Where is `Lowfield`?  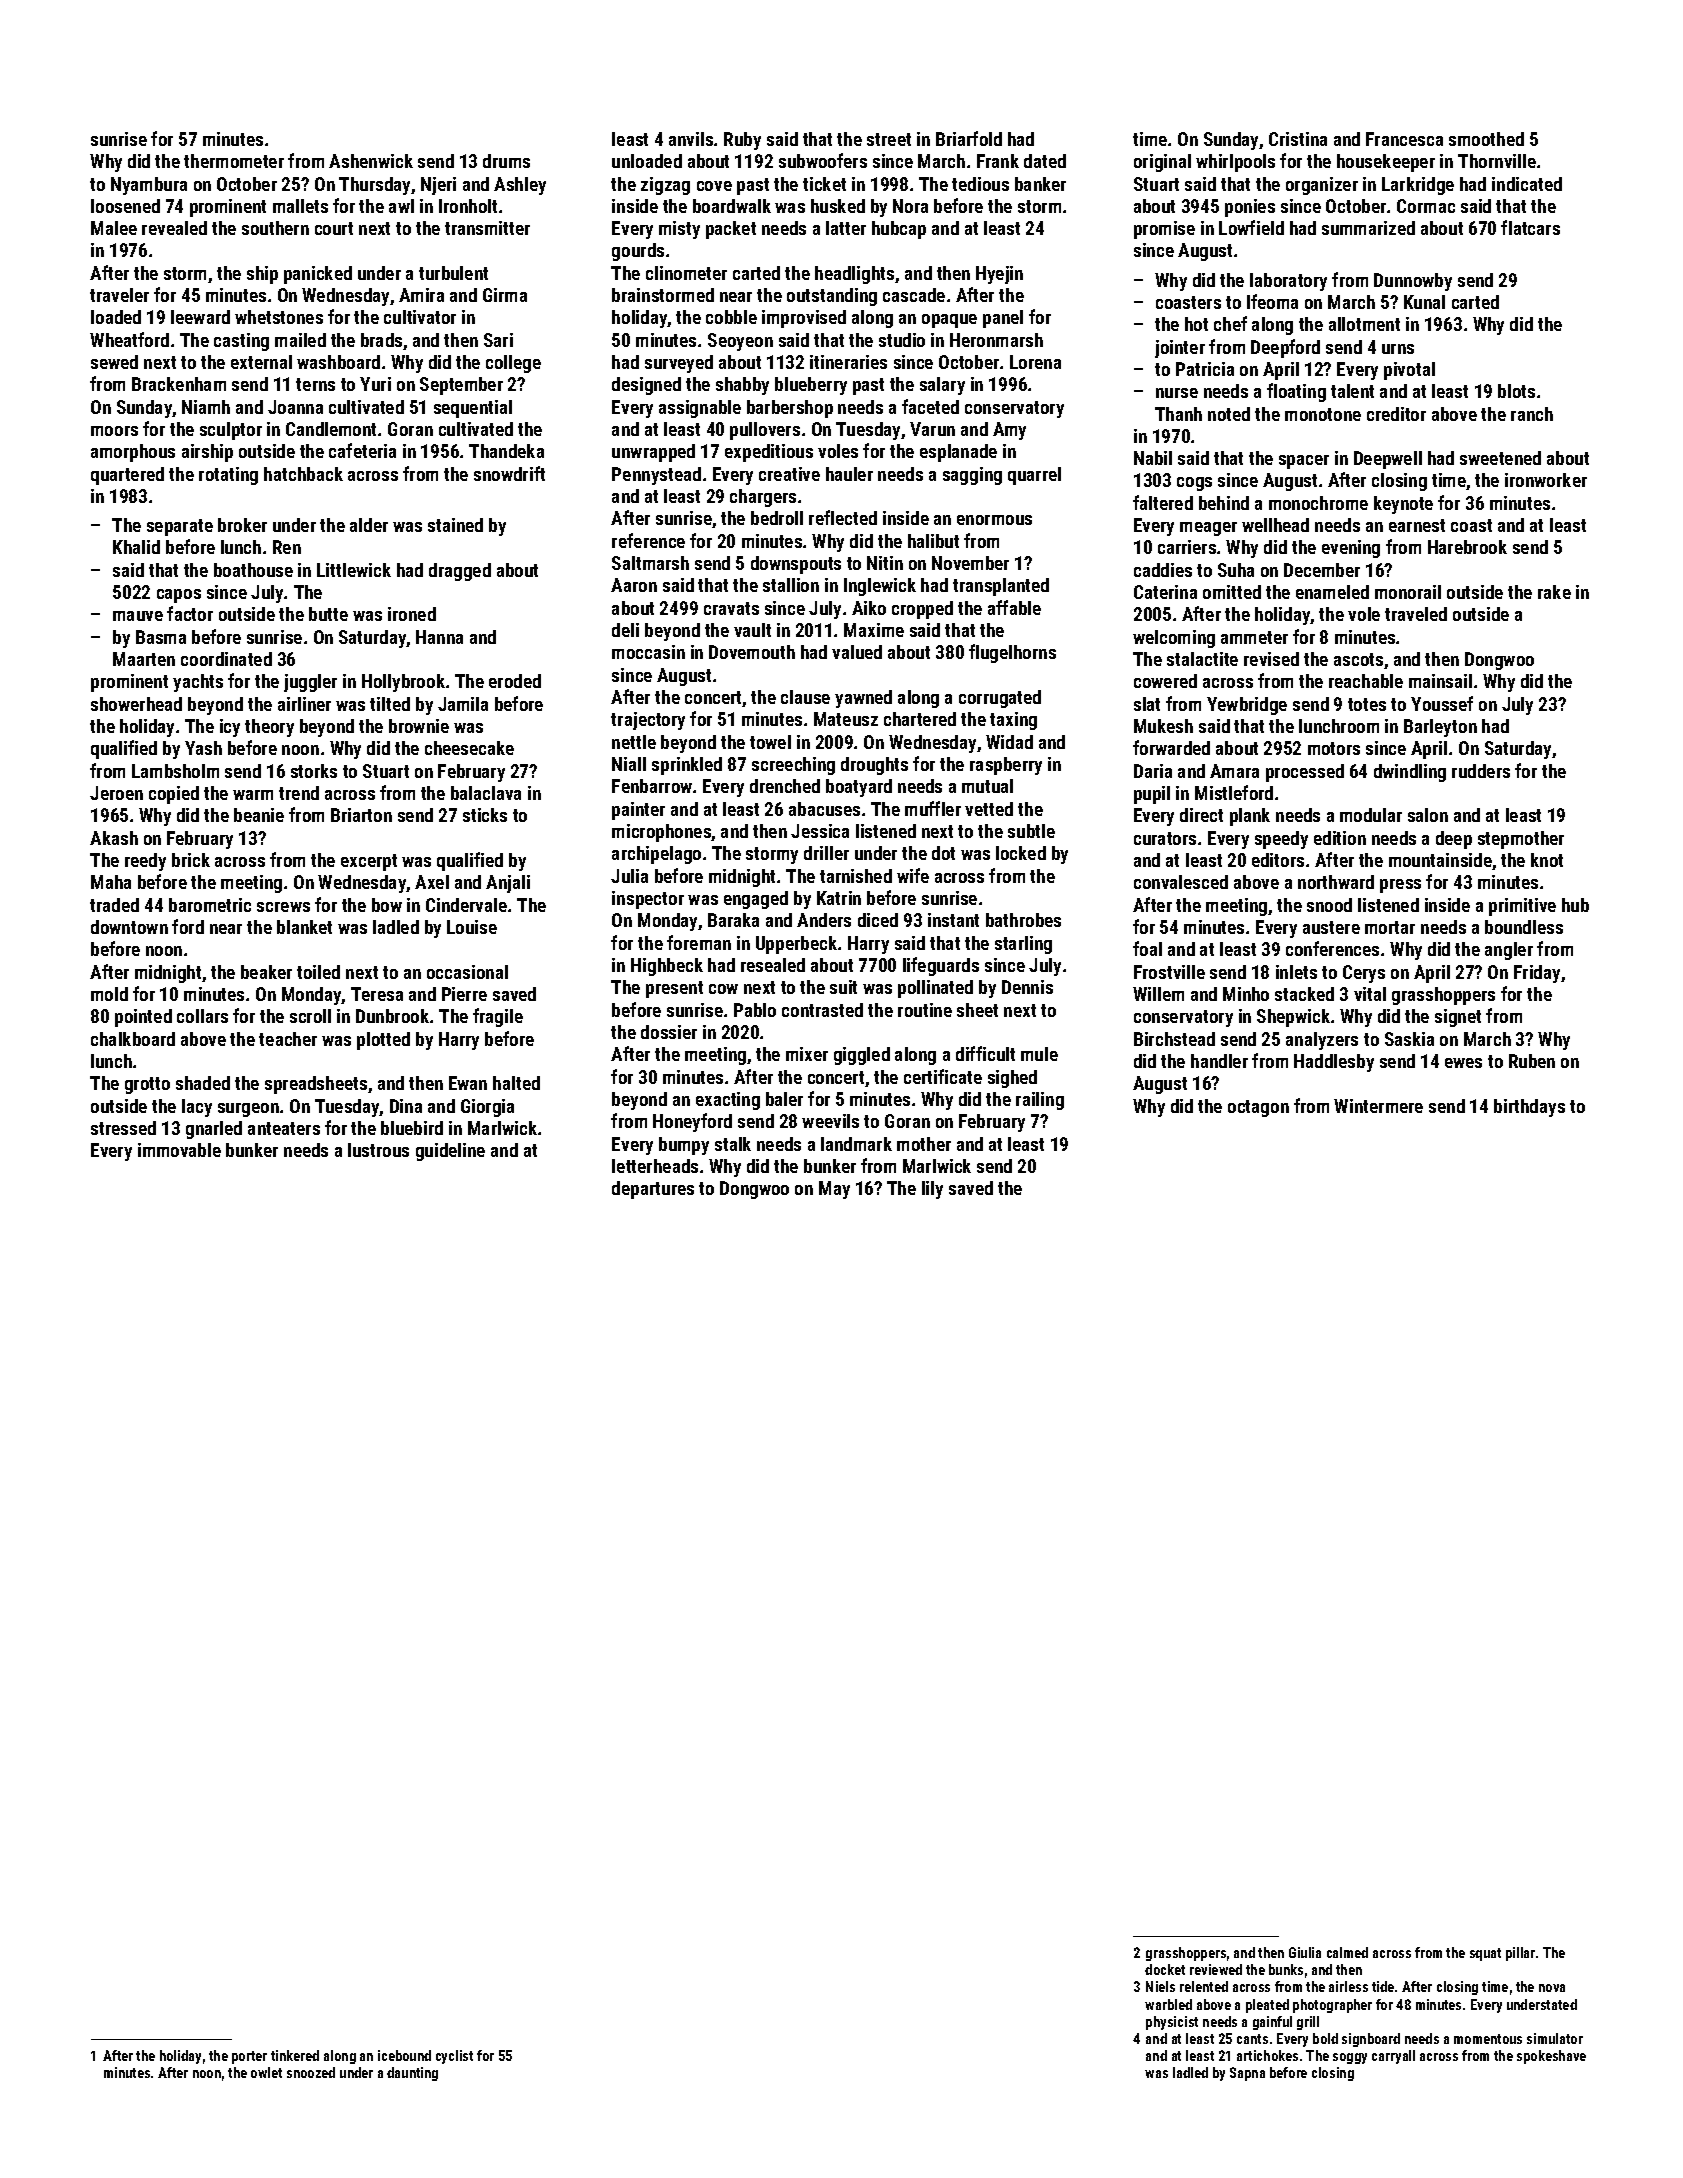 Lowfield is located at coordinates (1251, 227).
